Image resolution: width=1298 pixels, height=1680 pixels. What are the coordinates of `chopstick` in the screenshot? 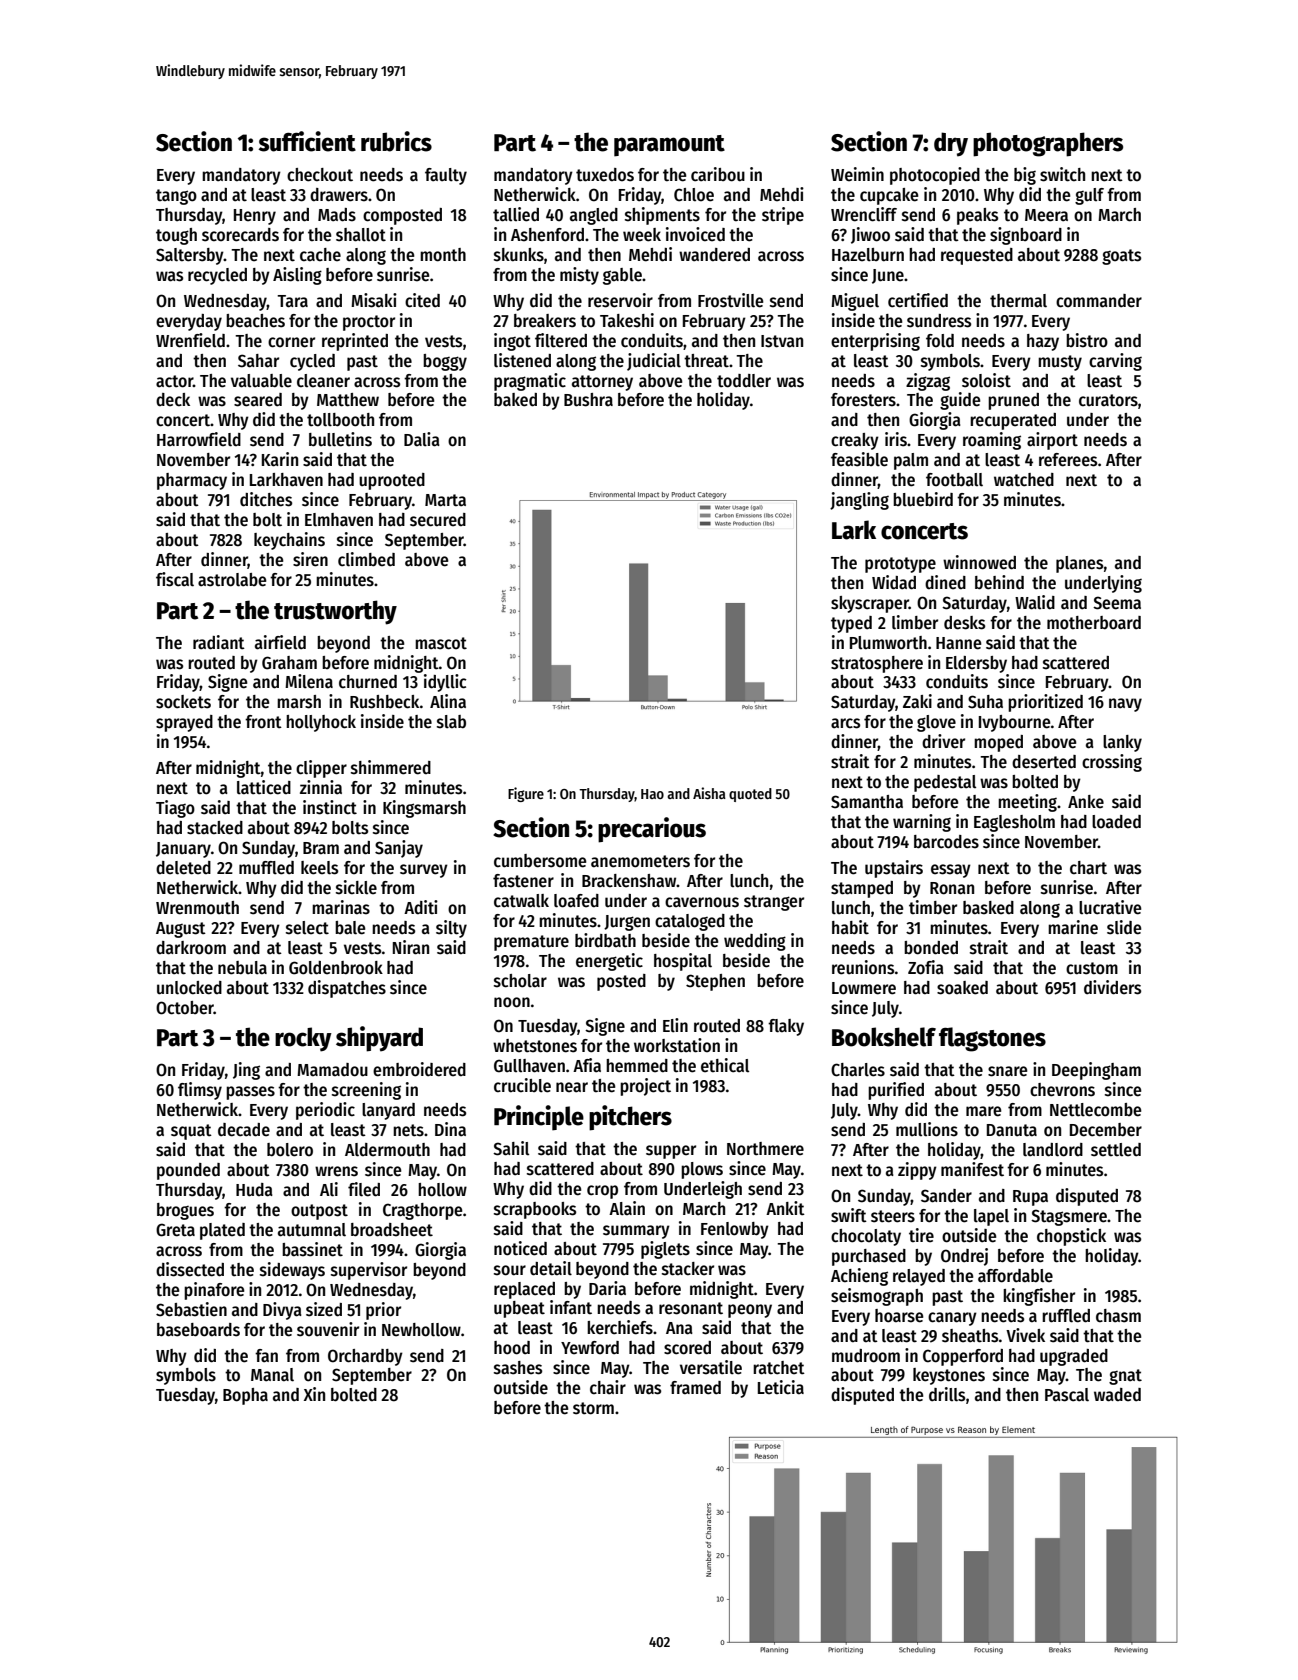 It's located at (1071, 1237).
